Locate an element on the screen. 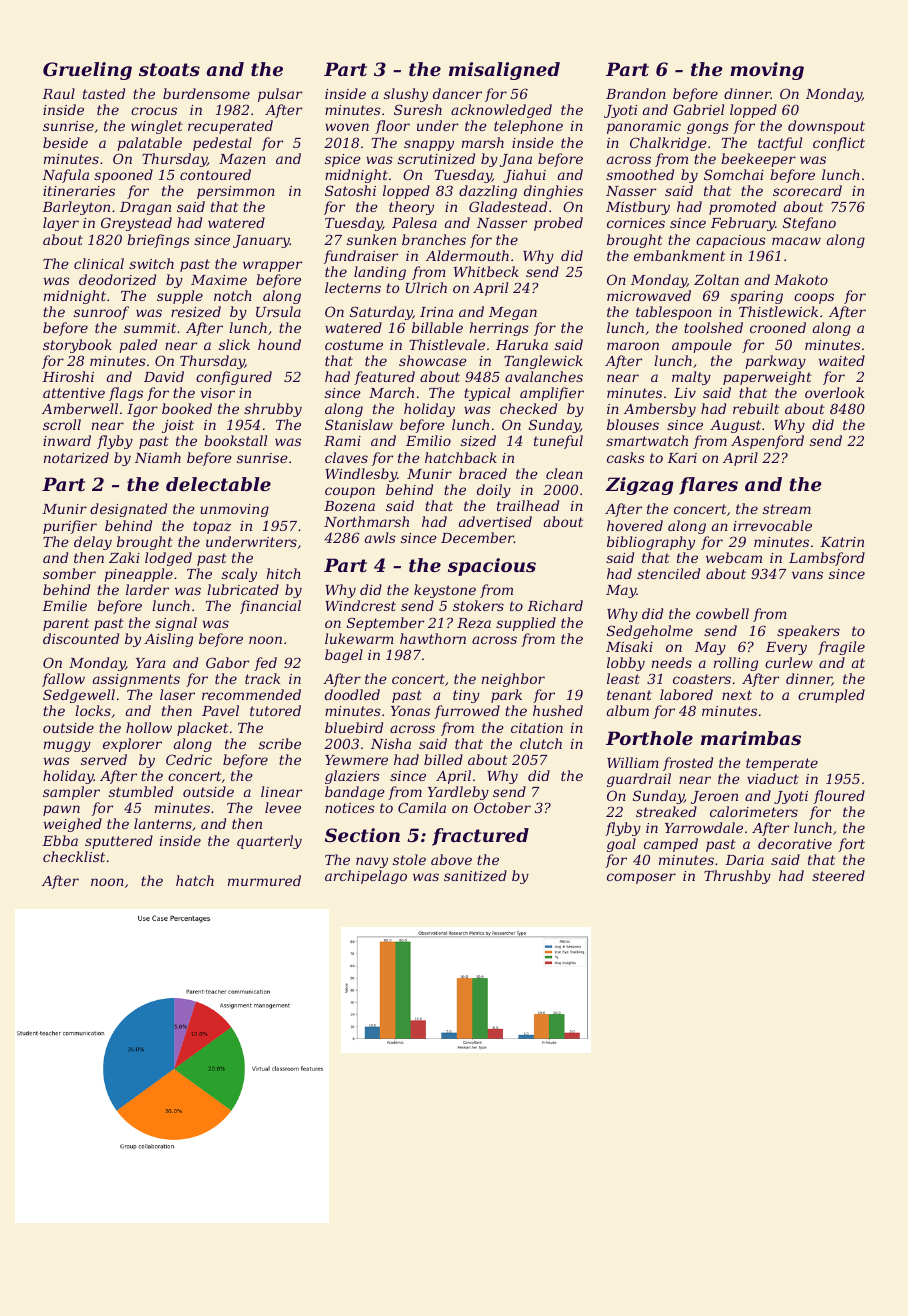  conflict is located at coordinates (839, 144).
